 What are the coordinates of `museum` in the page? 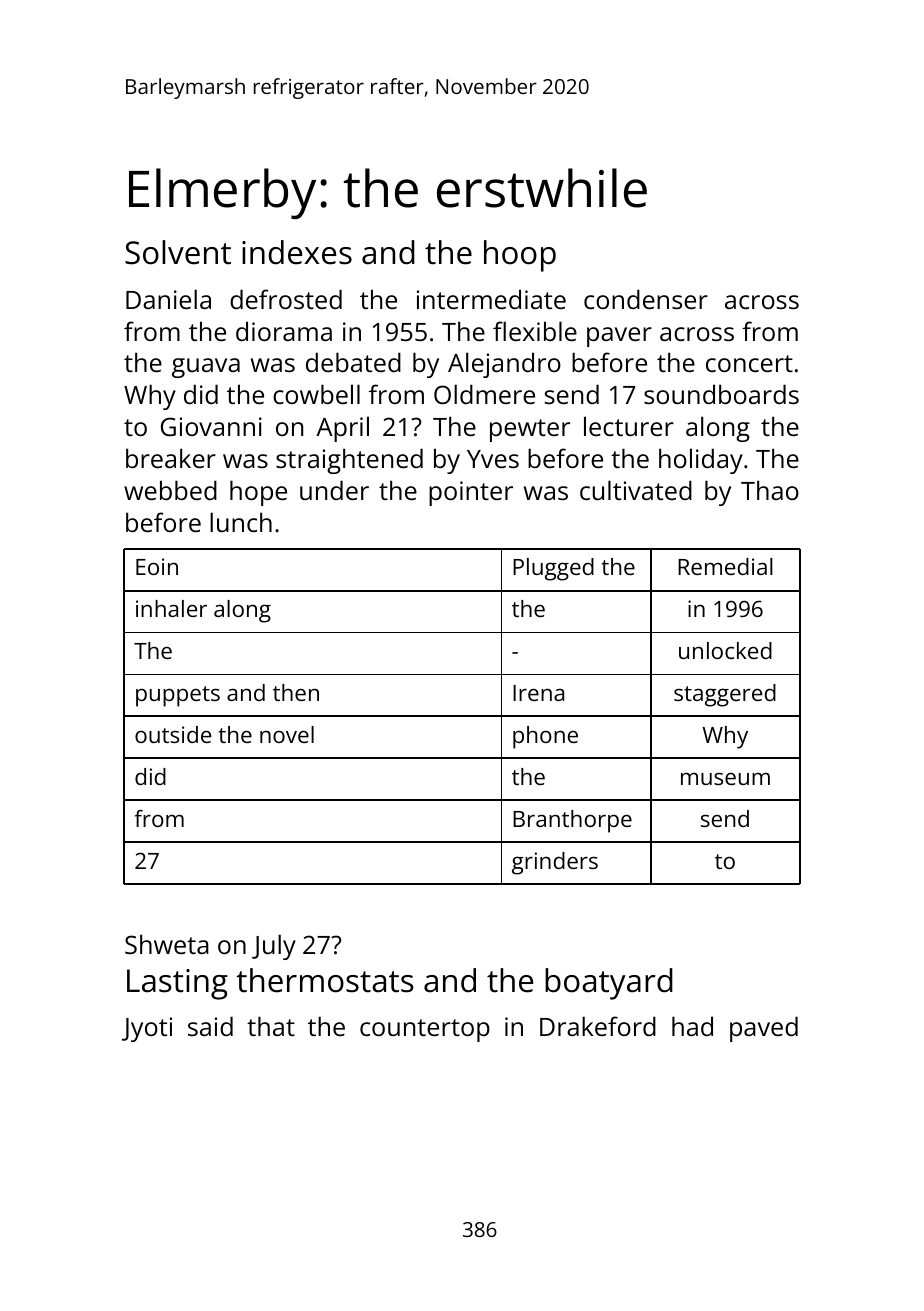 It's located at (725, 778).
